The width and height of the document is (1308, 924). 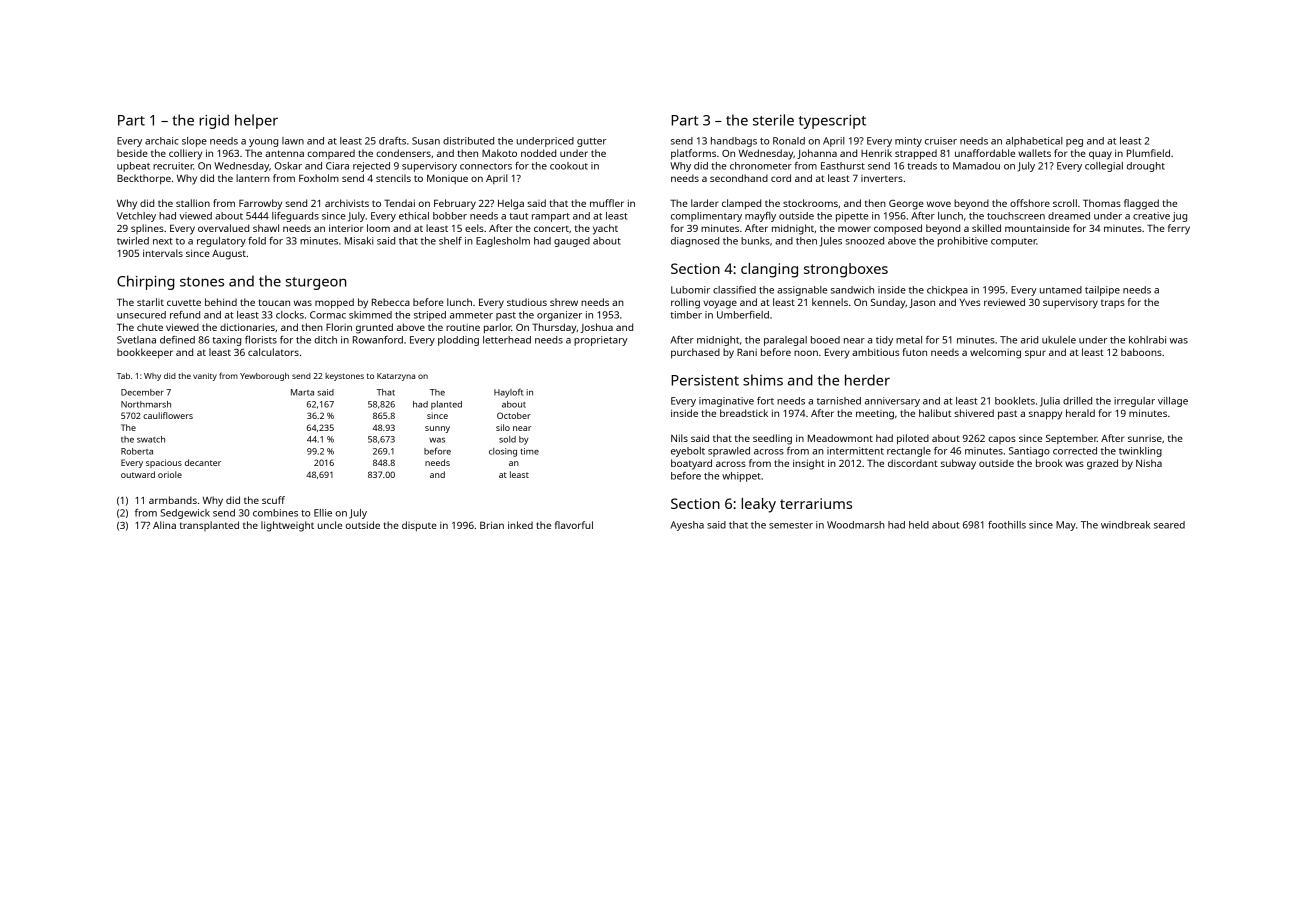 I want to click on gutter, so click(x=592, y=142).
